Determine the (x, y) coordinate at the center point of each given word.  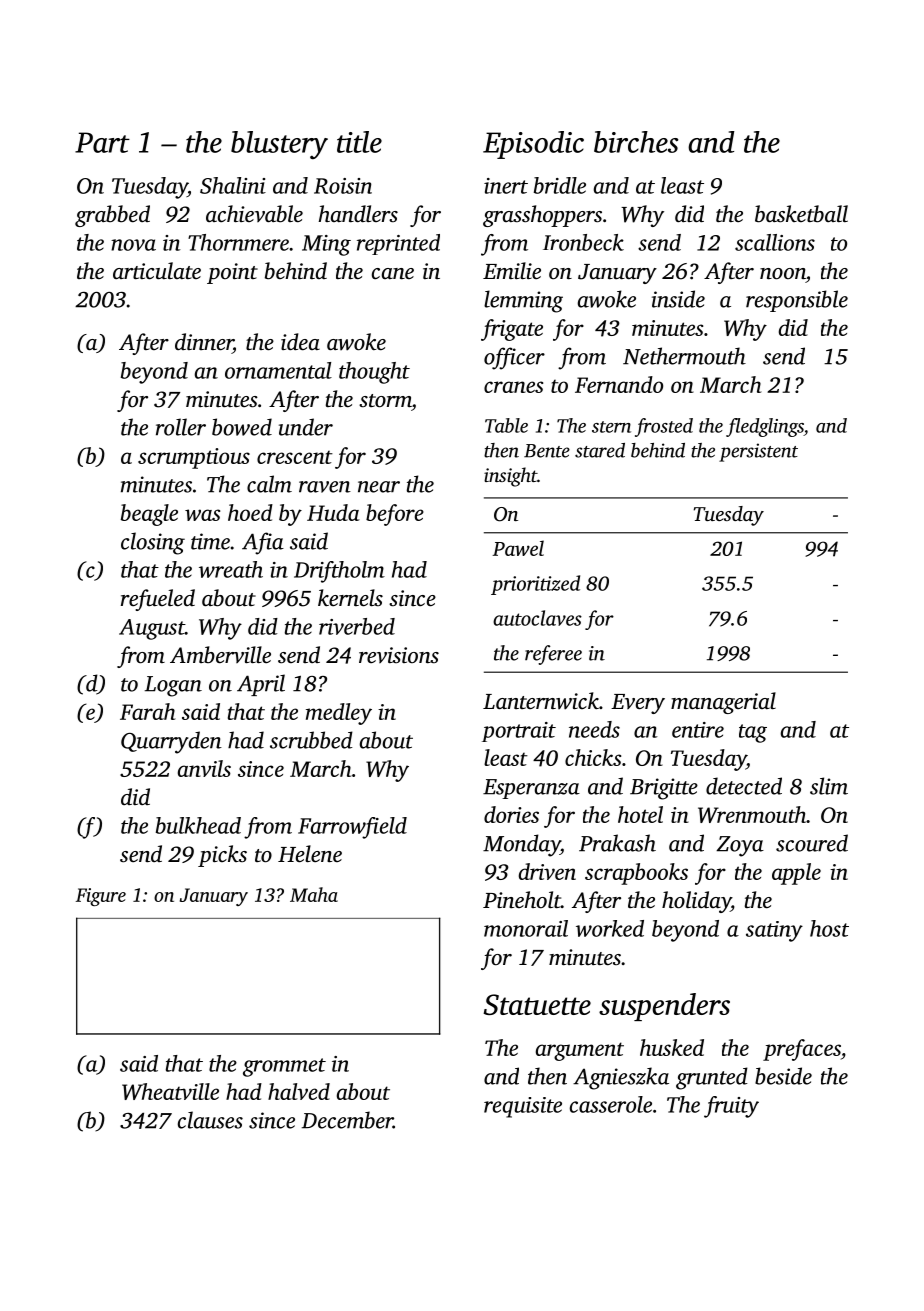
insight (510, 477)
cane (393, 274)
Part (102, 142)
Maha (314, 894)
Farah (148, 711)
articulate (157, 271)
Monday (521, 845)
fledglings (765, 427)
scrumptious (194, 458)
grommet (284, 1067)
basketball (801, 214)
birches (636, 142)
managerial (723, 703)
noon (783, 274)
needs (594, 729)
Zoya (740, 846)
